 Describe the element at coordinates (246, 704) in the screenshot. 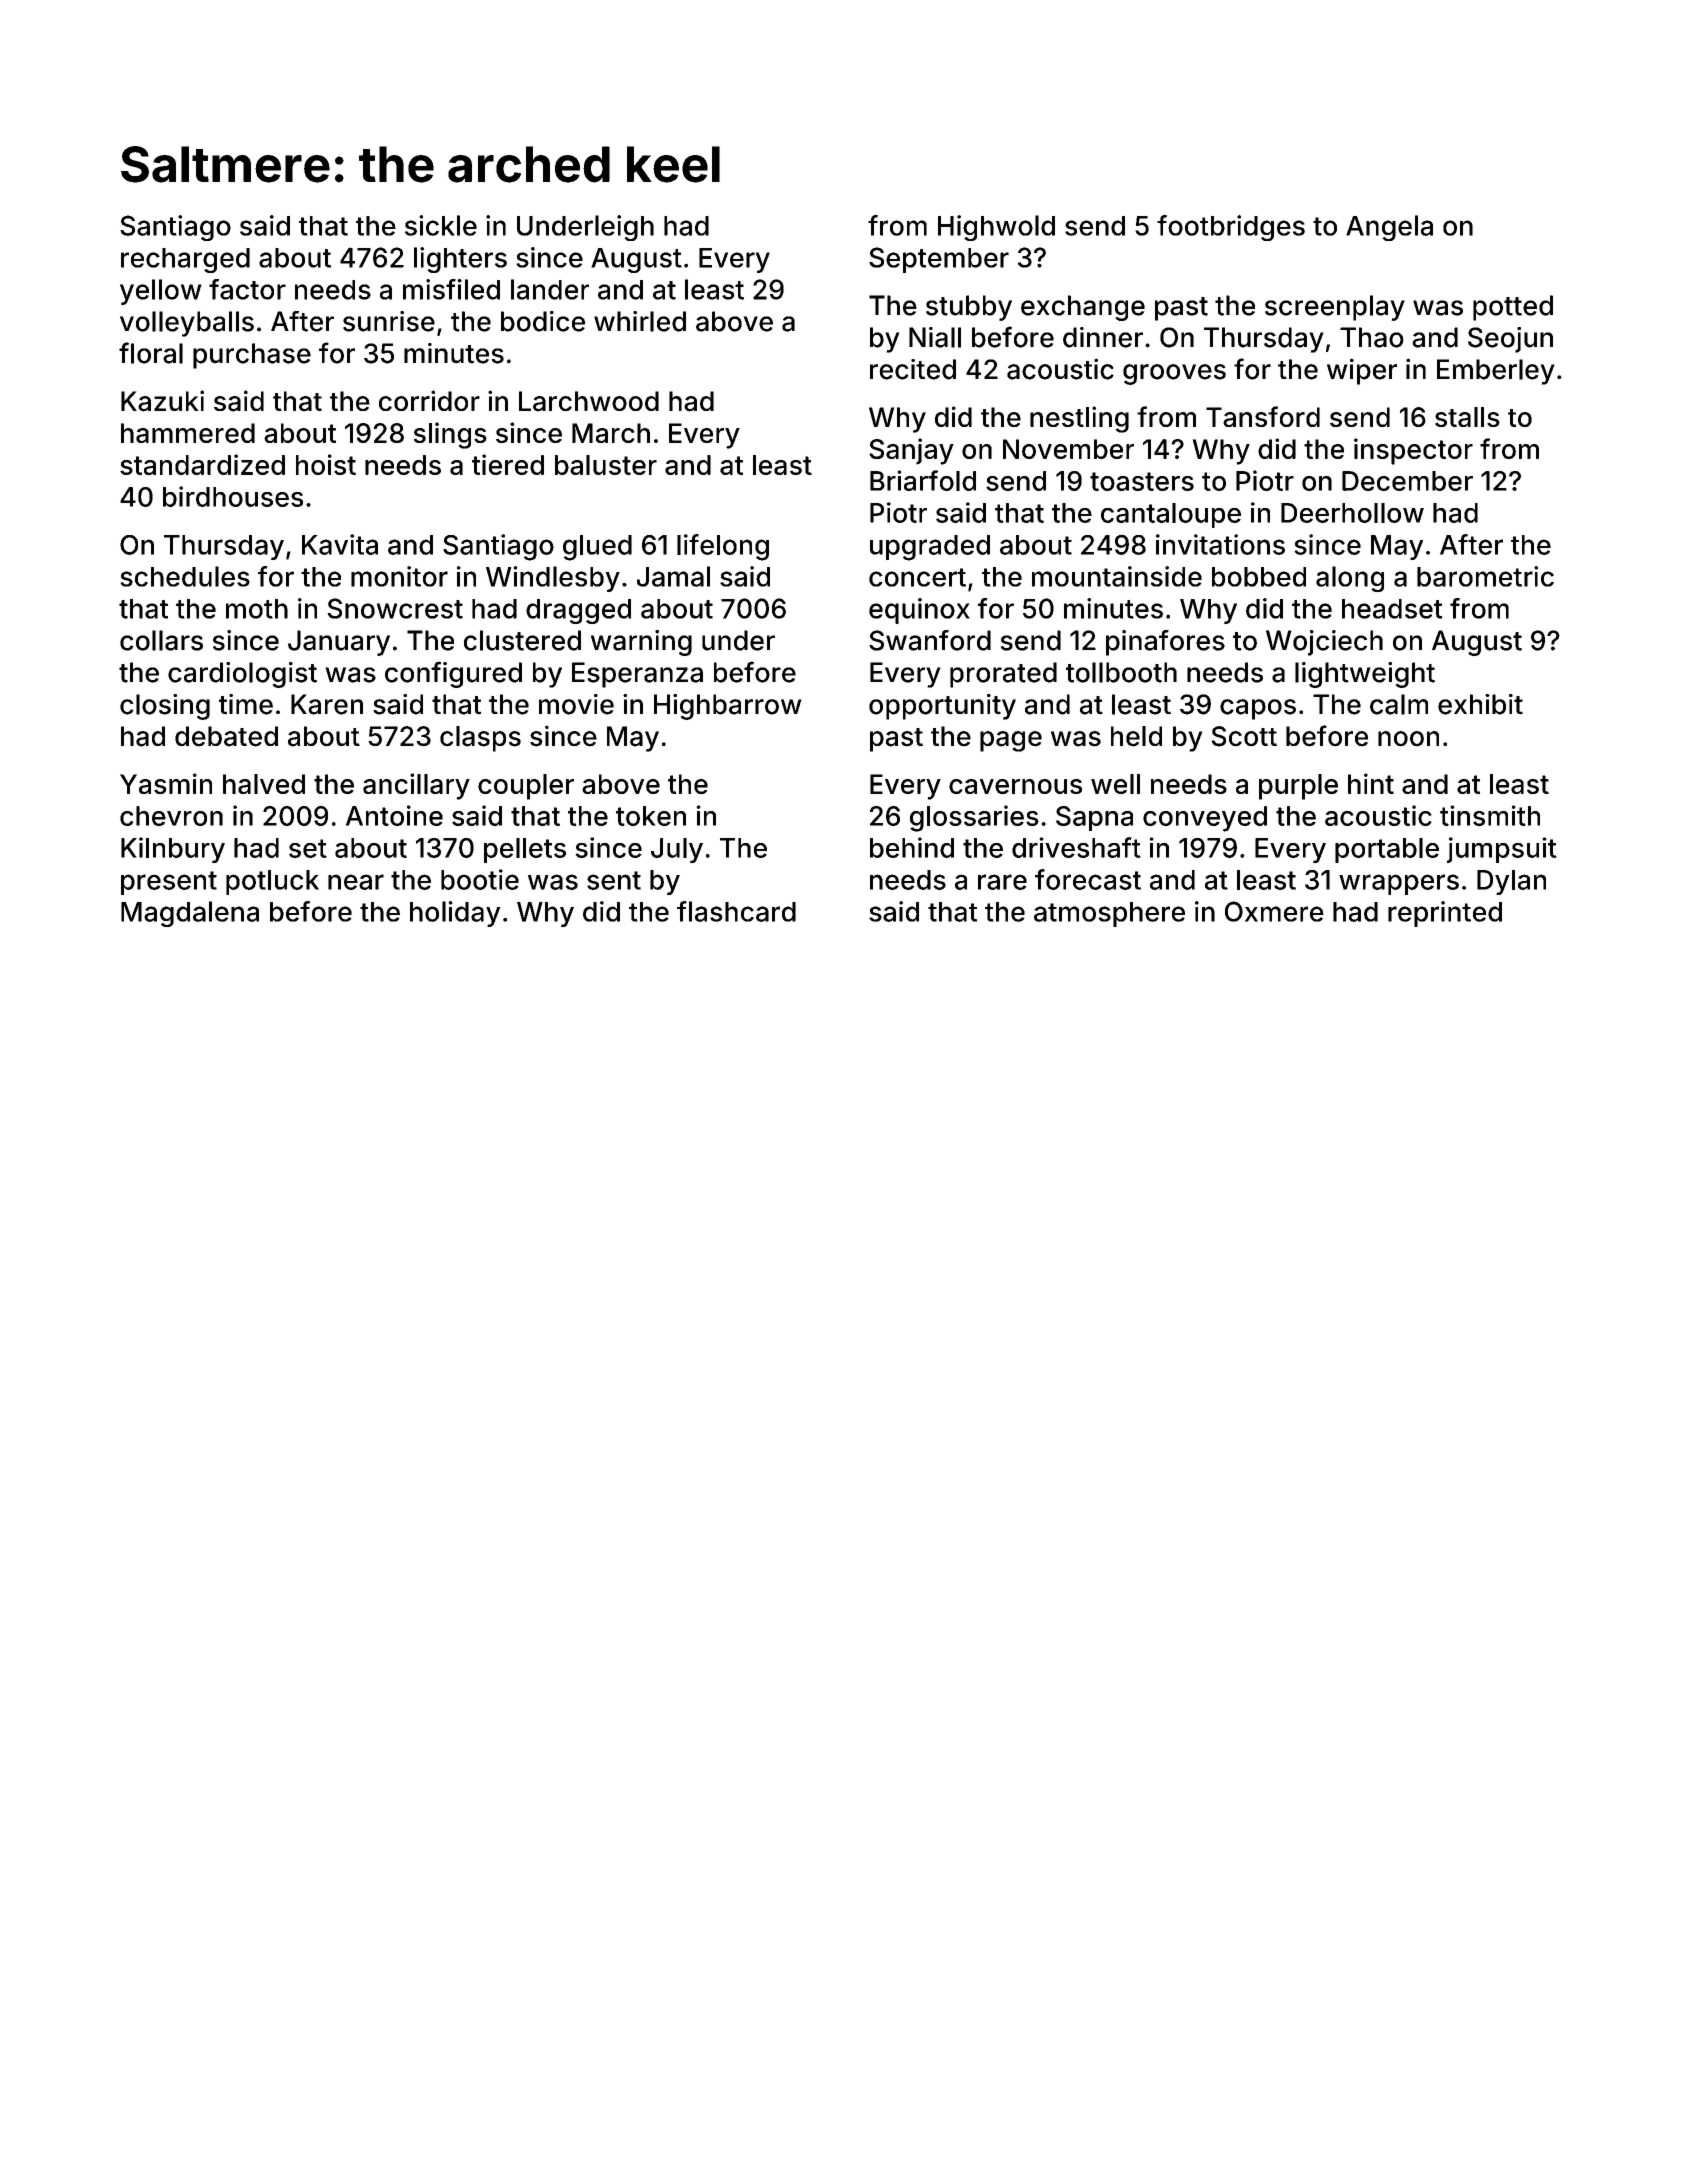

I see `time` at that location.
